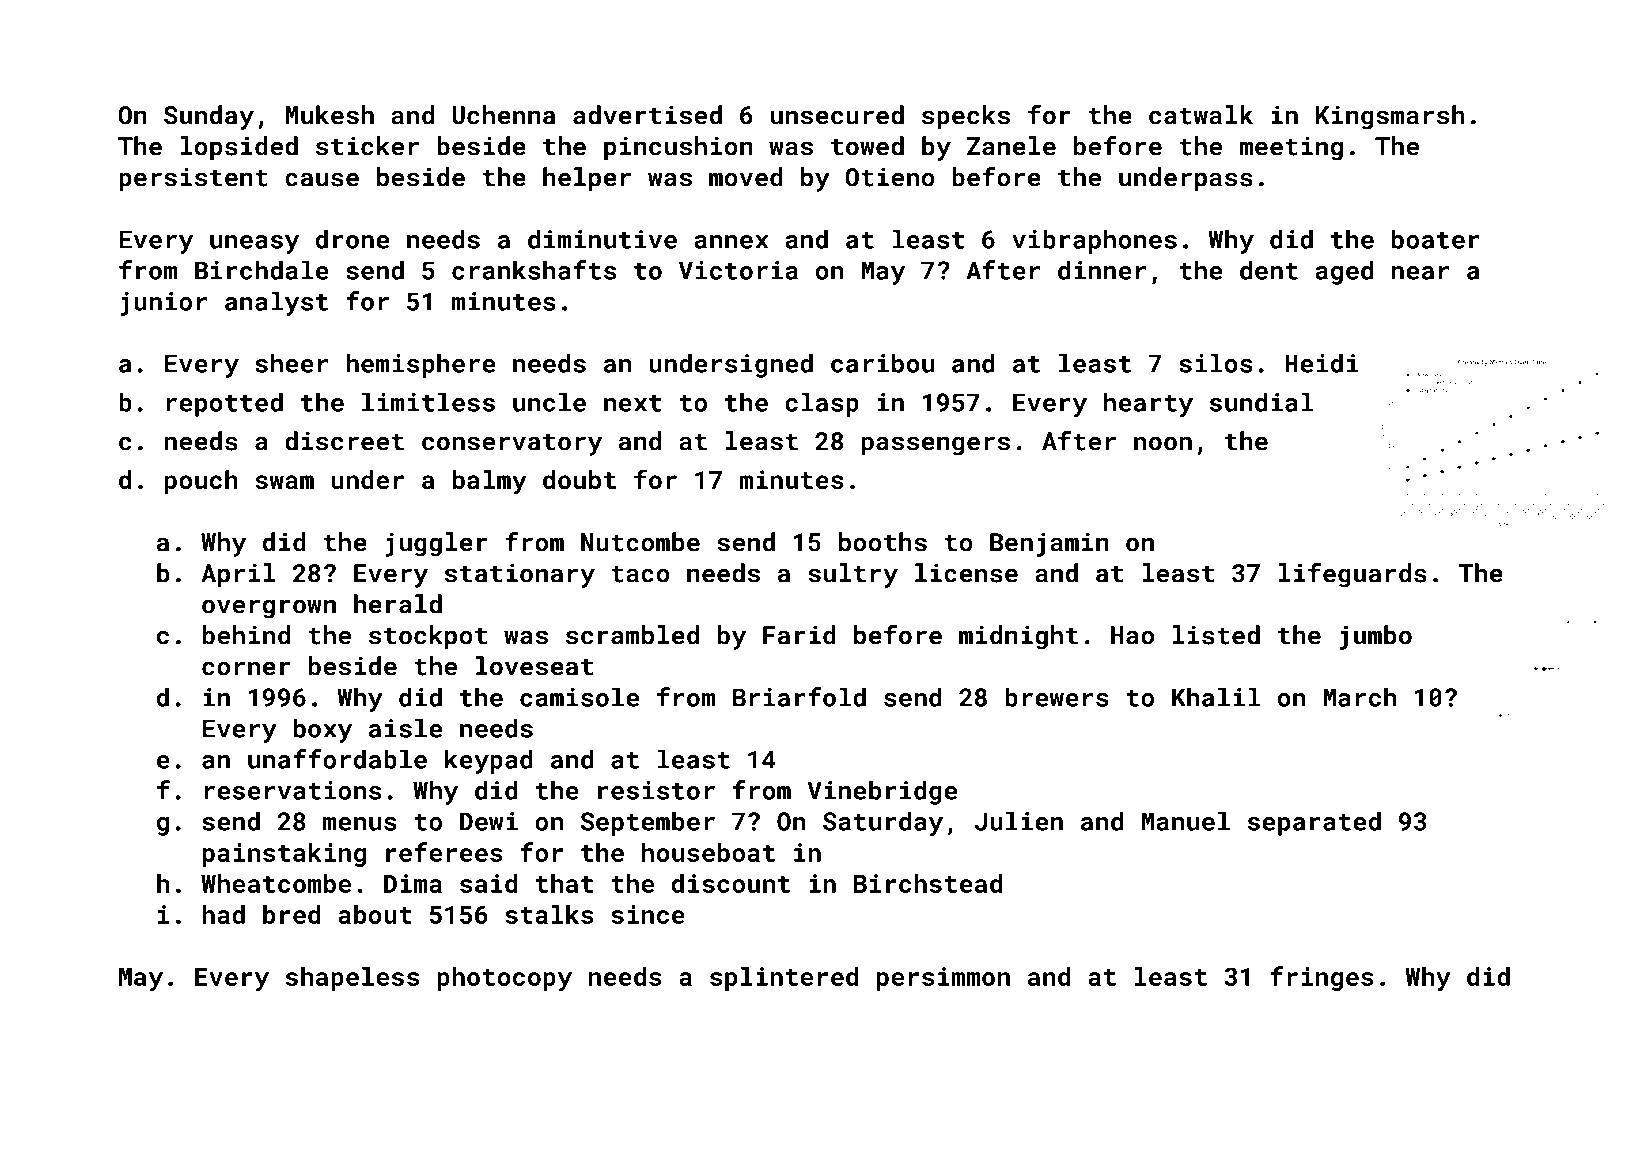 The width and height of the document is (1635, 1156). What do you see at coordinates (1186, 821) in the document?
I see `Manuel` at bounding box center [1186, 821].
